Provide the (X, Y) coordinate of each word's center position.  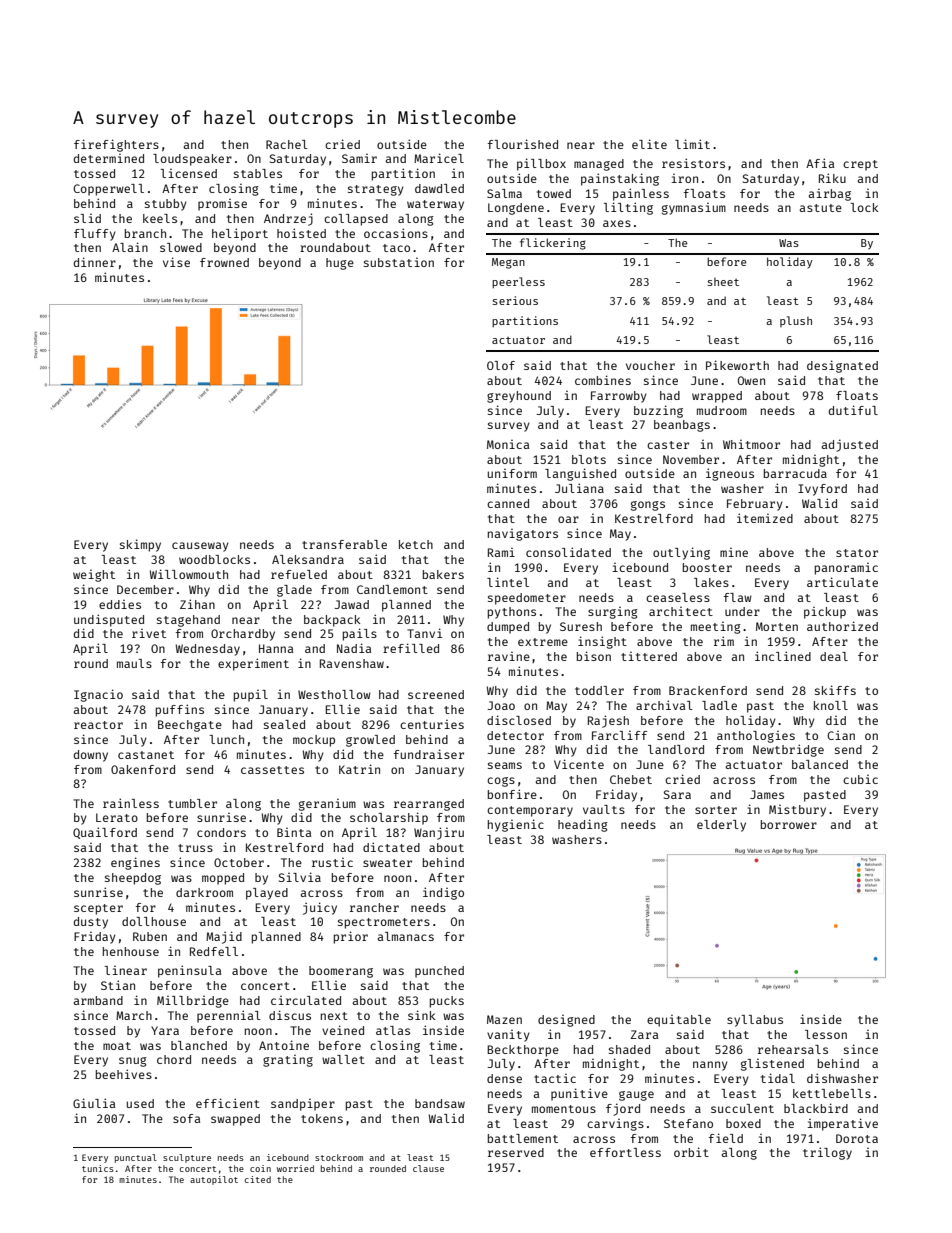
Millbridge (193, 1002)
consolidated (568, 552)
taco (396, 248)
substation (399, 262)
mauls (134, 663)
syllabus (755, 1021)
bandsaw (440, 1103)
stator (857, 553)
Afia (820, 163)
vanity (508, 1036)
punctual (136, 1158)
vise (176, 262)
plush (796, 321)
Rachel (287, 144)
